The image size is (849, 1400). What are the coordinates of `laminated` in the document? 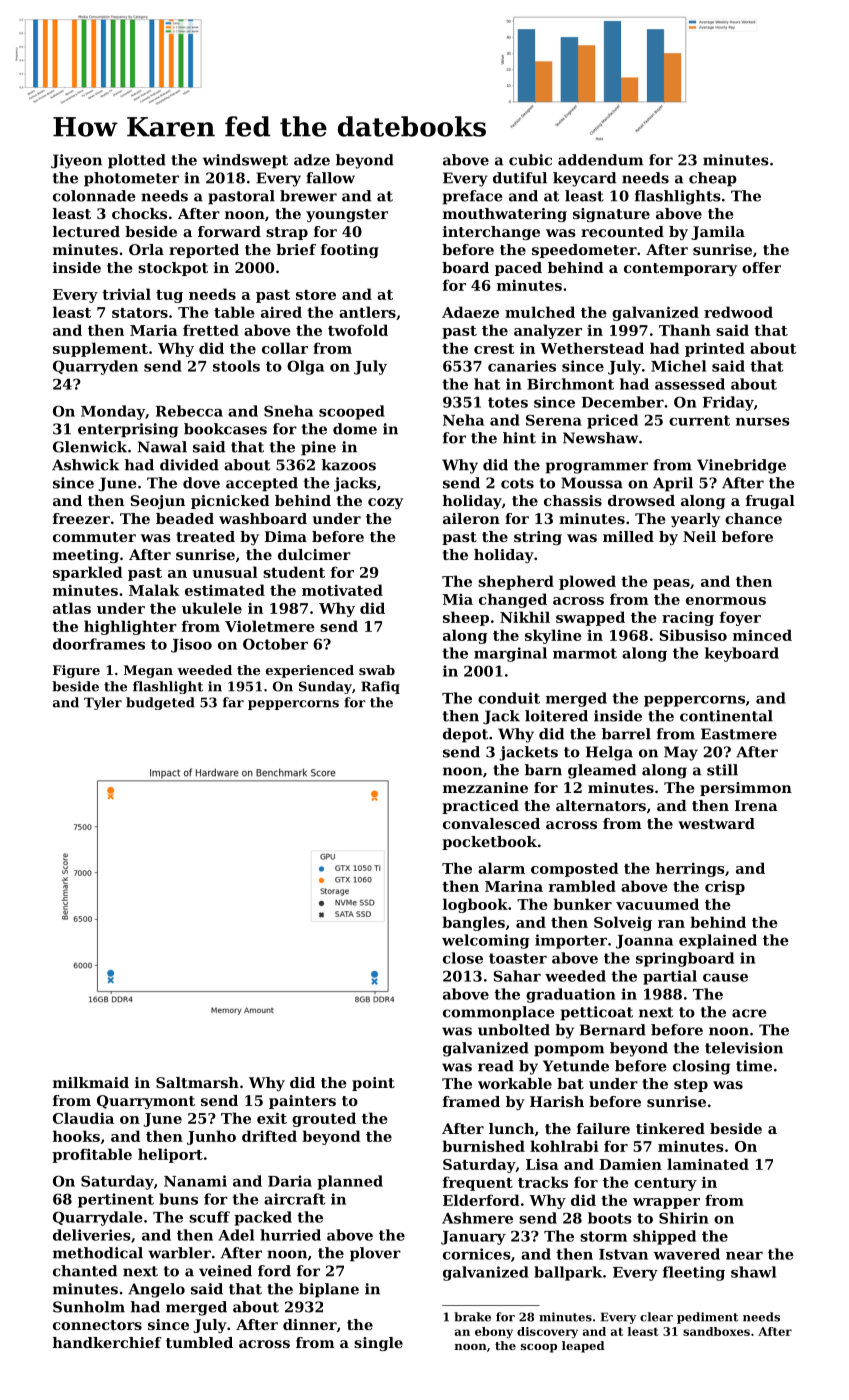 It's located at (708, 1164).
